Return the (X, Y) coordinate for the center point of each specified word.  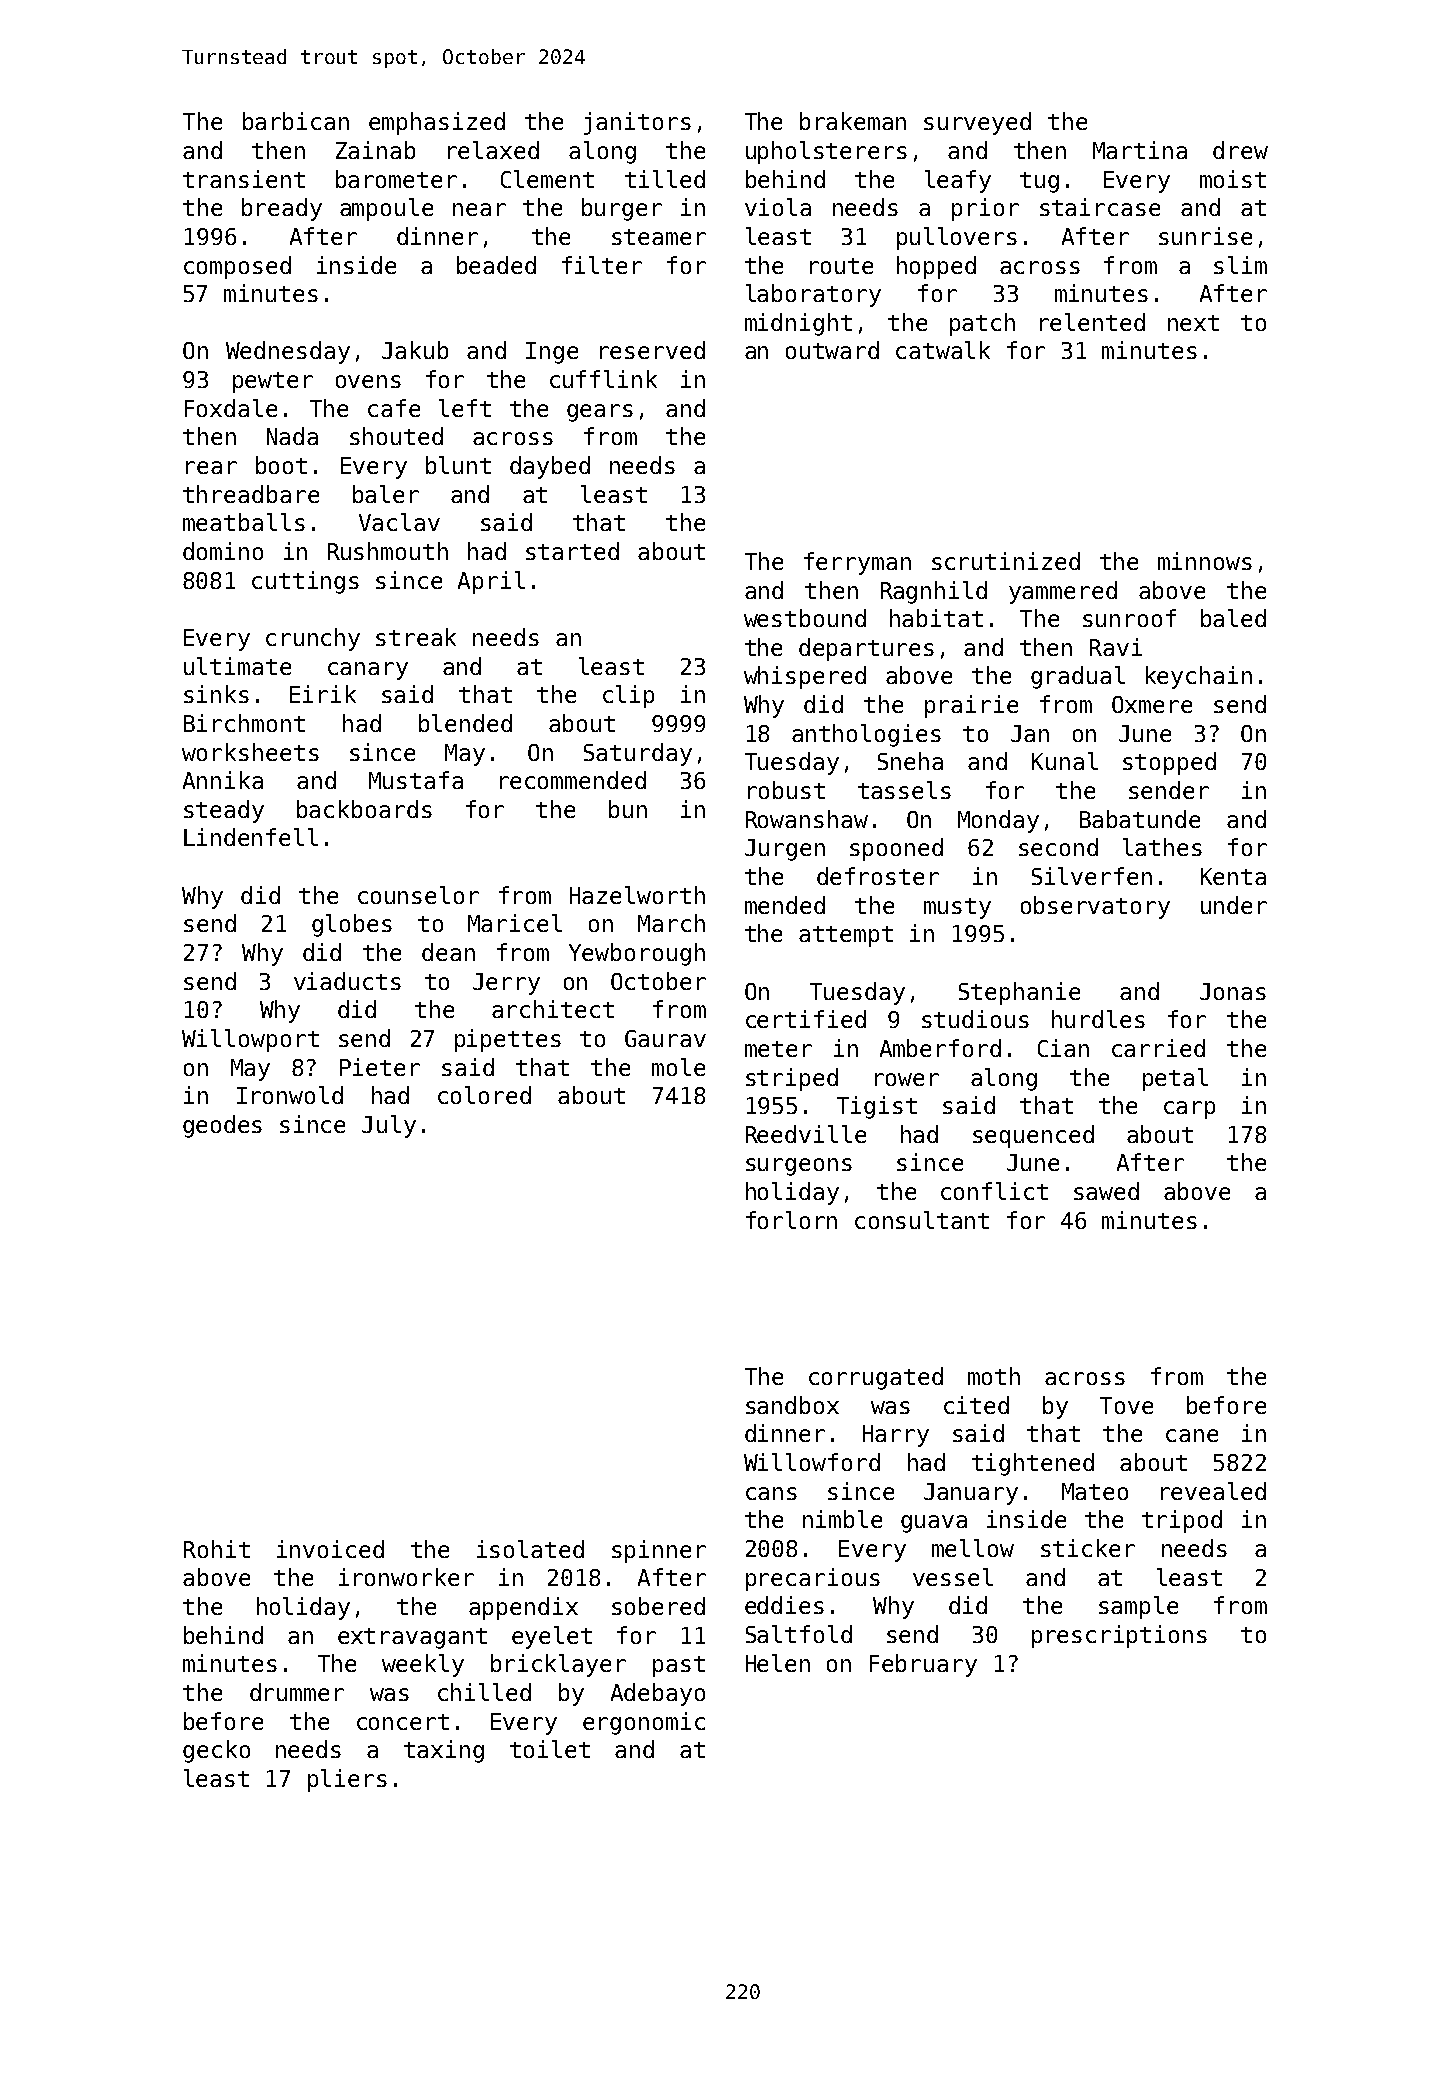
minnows (1205, 561)
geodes (222, 1126)
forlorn (791, 1220)
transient (244, 179)
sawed (1106, 1191)
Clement (547, 179)
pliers (347, 1780)
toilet (550, 1749)
